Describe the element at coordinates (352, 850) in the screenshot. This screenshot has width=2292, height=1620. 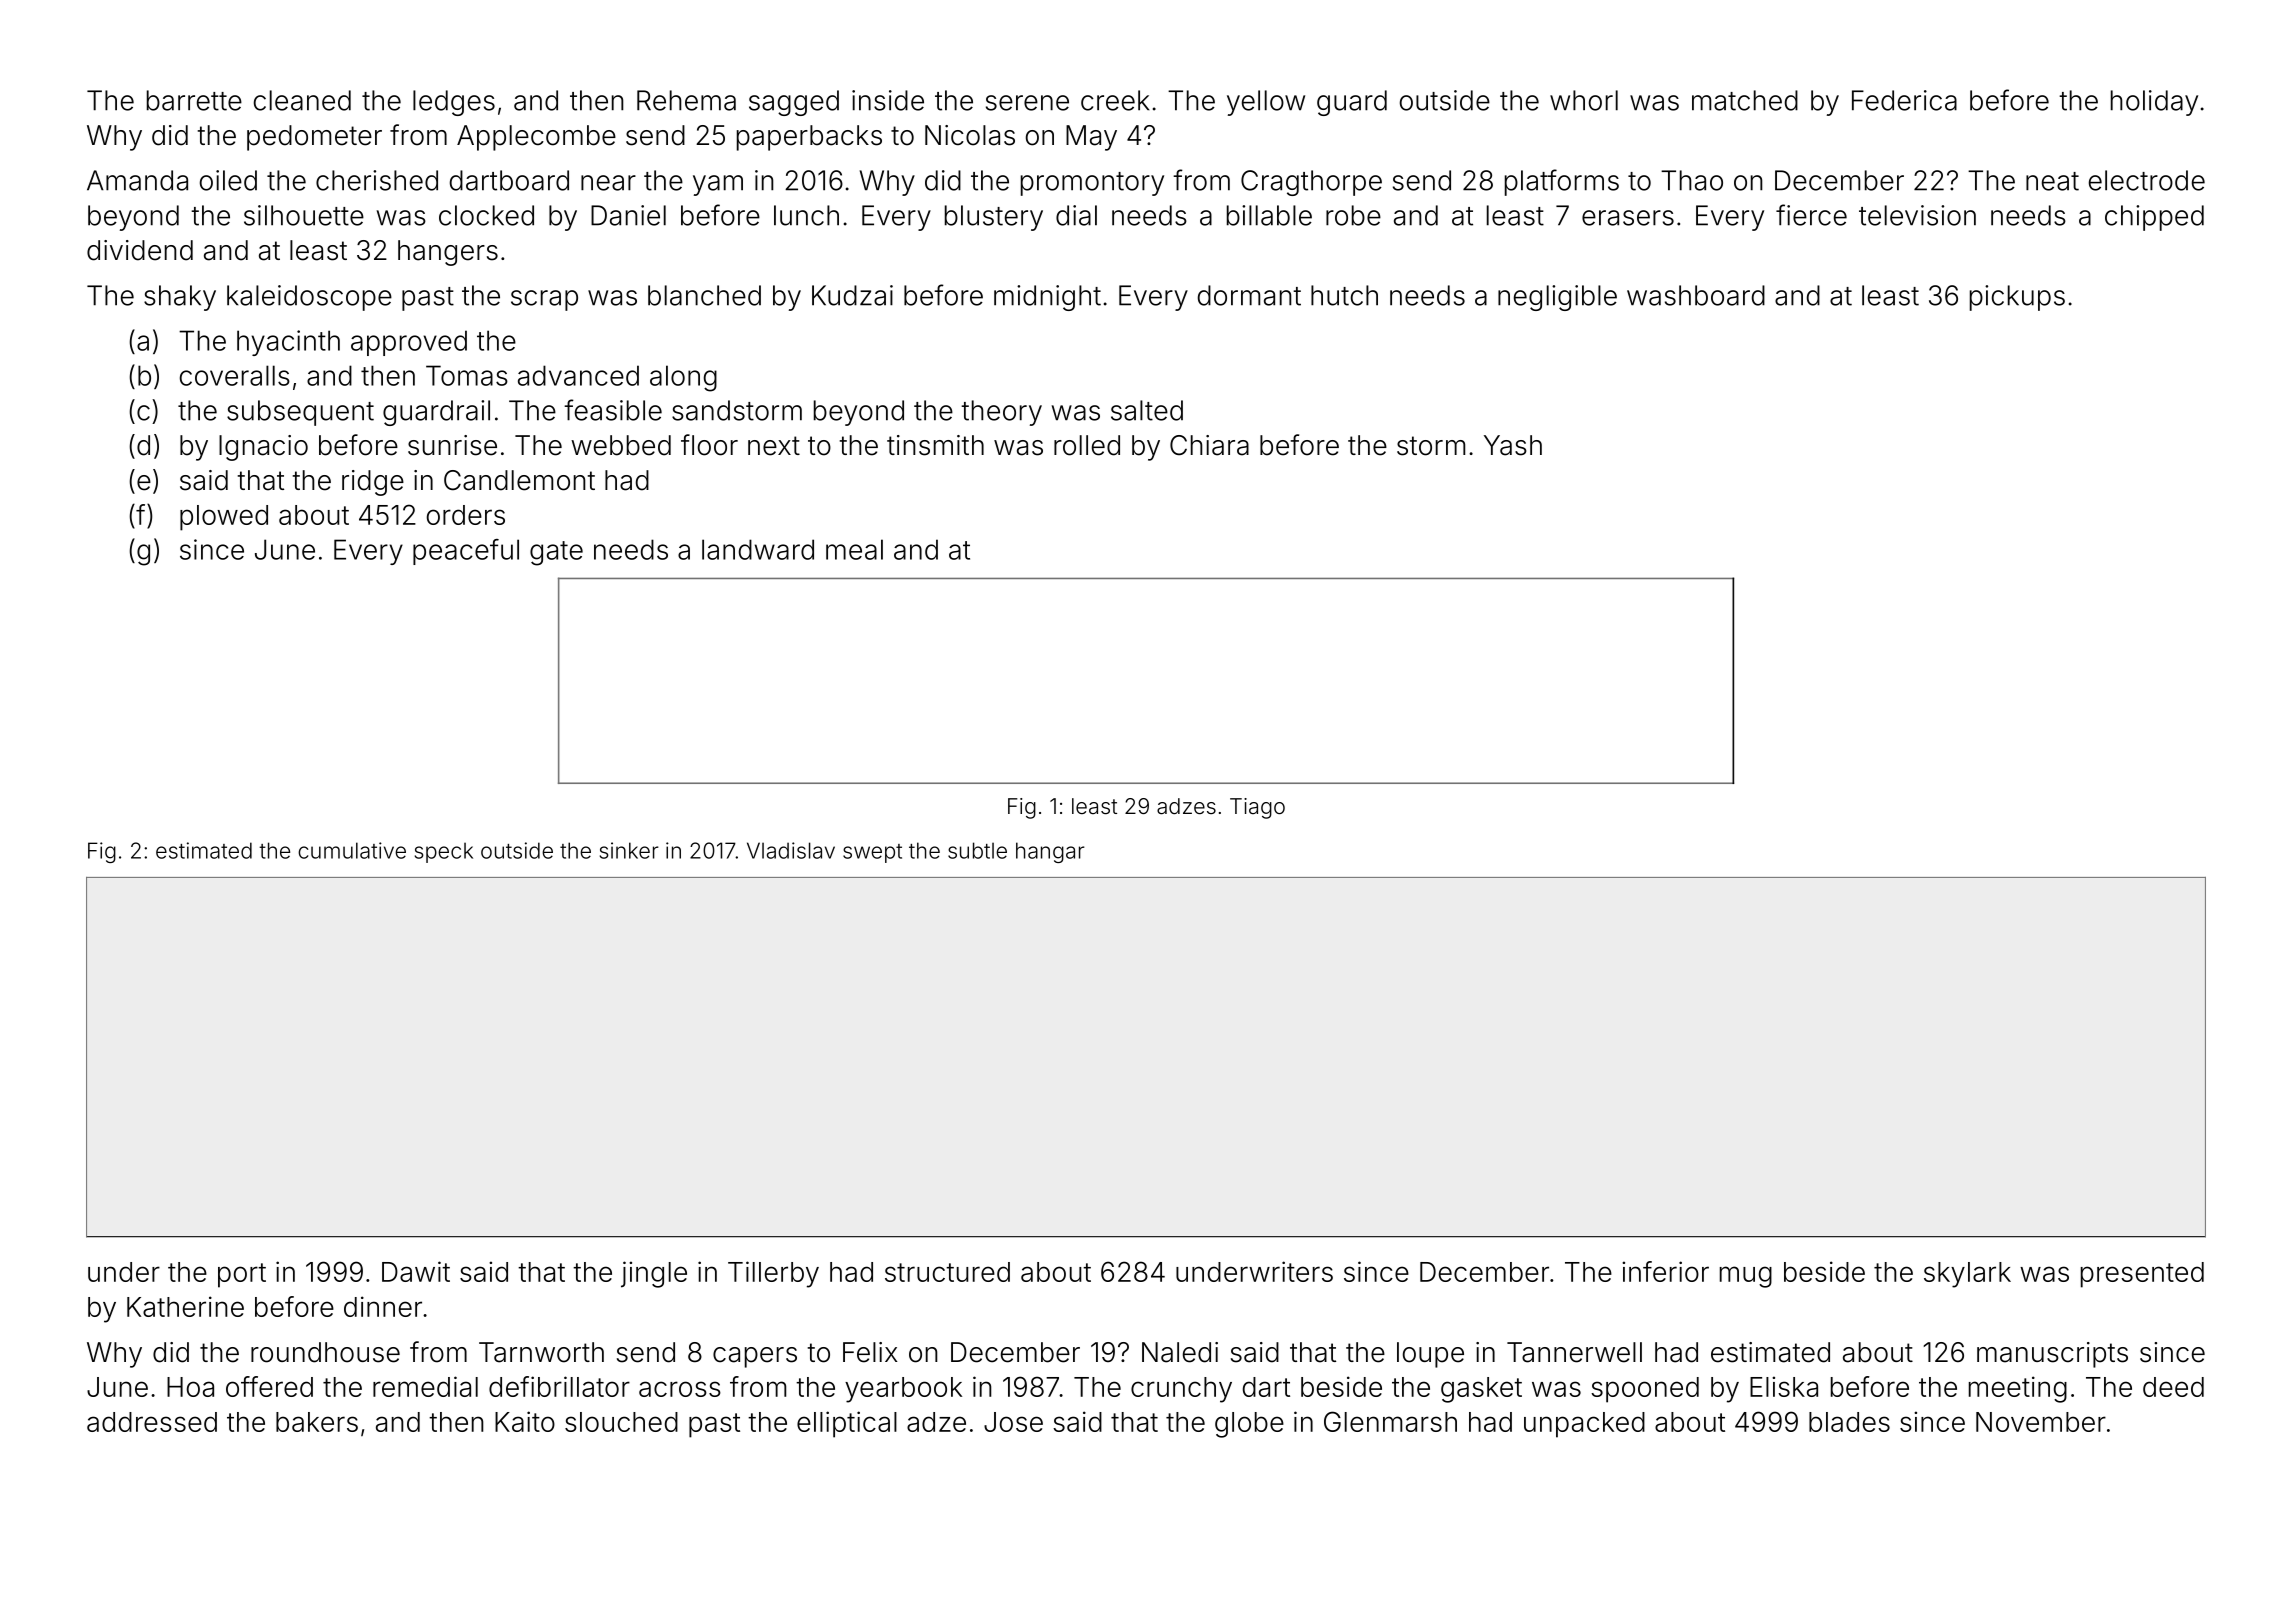
I see `cumulative` at that location.
